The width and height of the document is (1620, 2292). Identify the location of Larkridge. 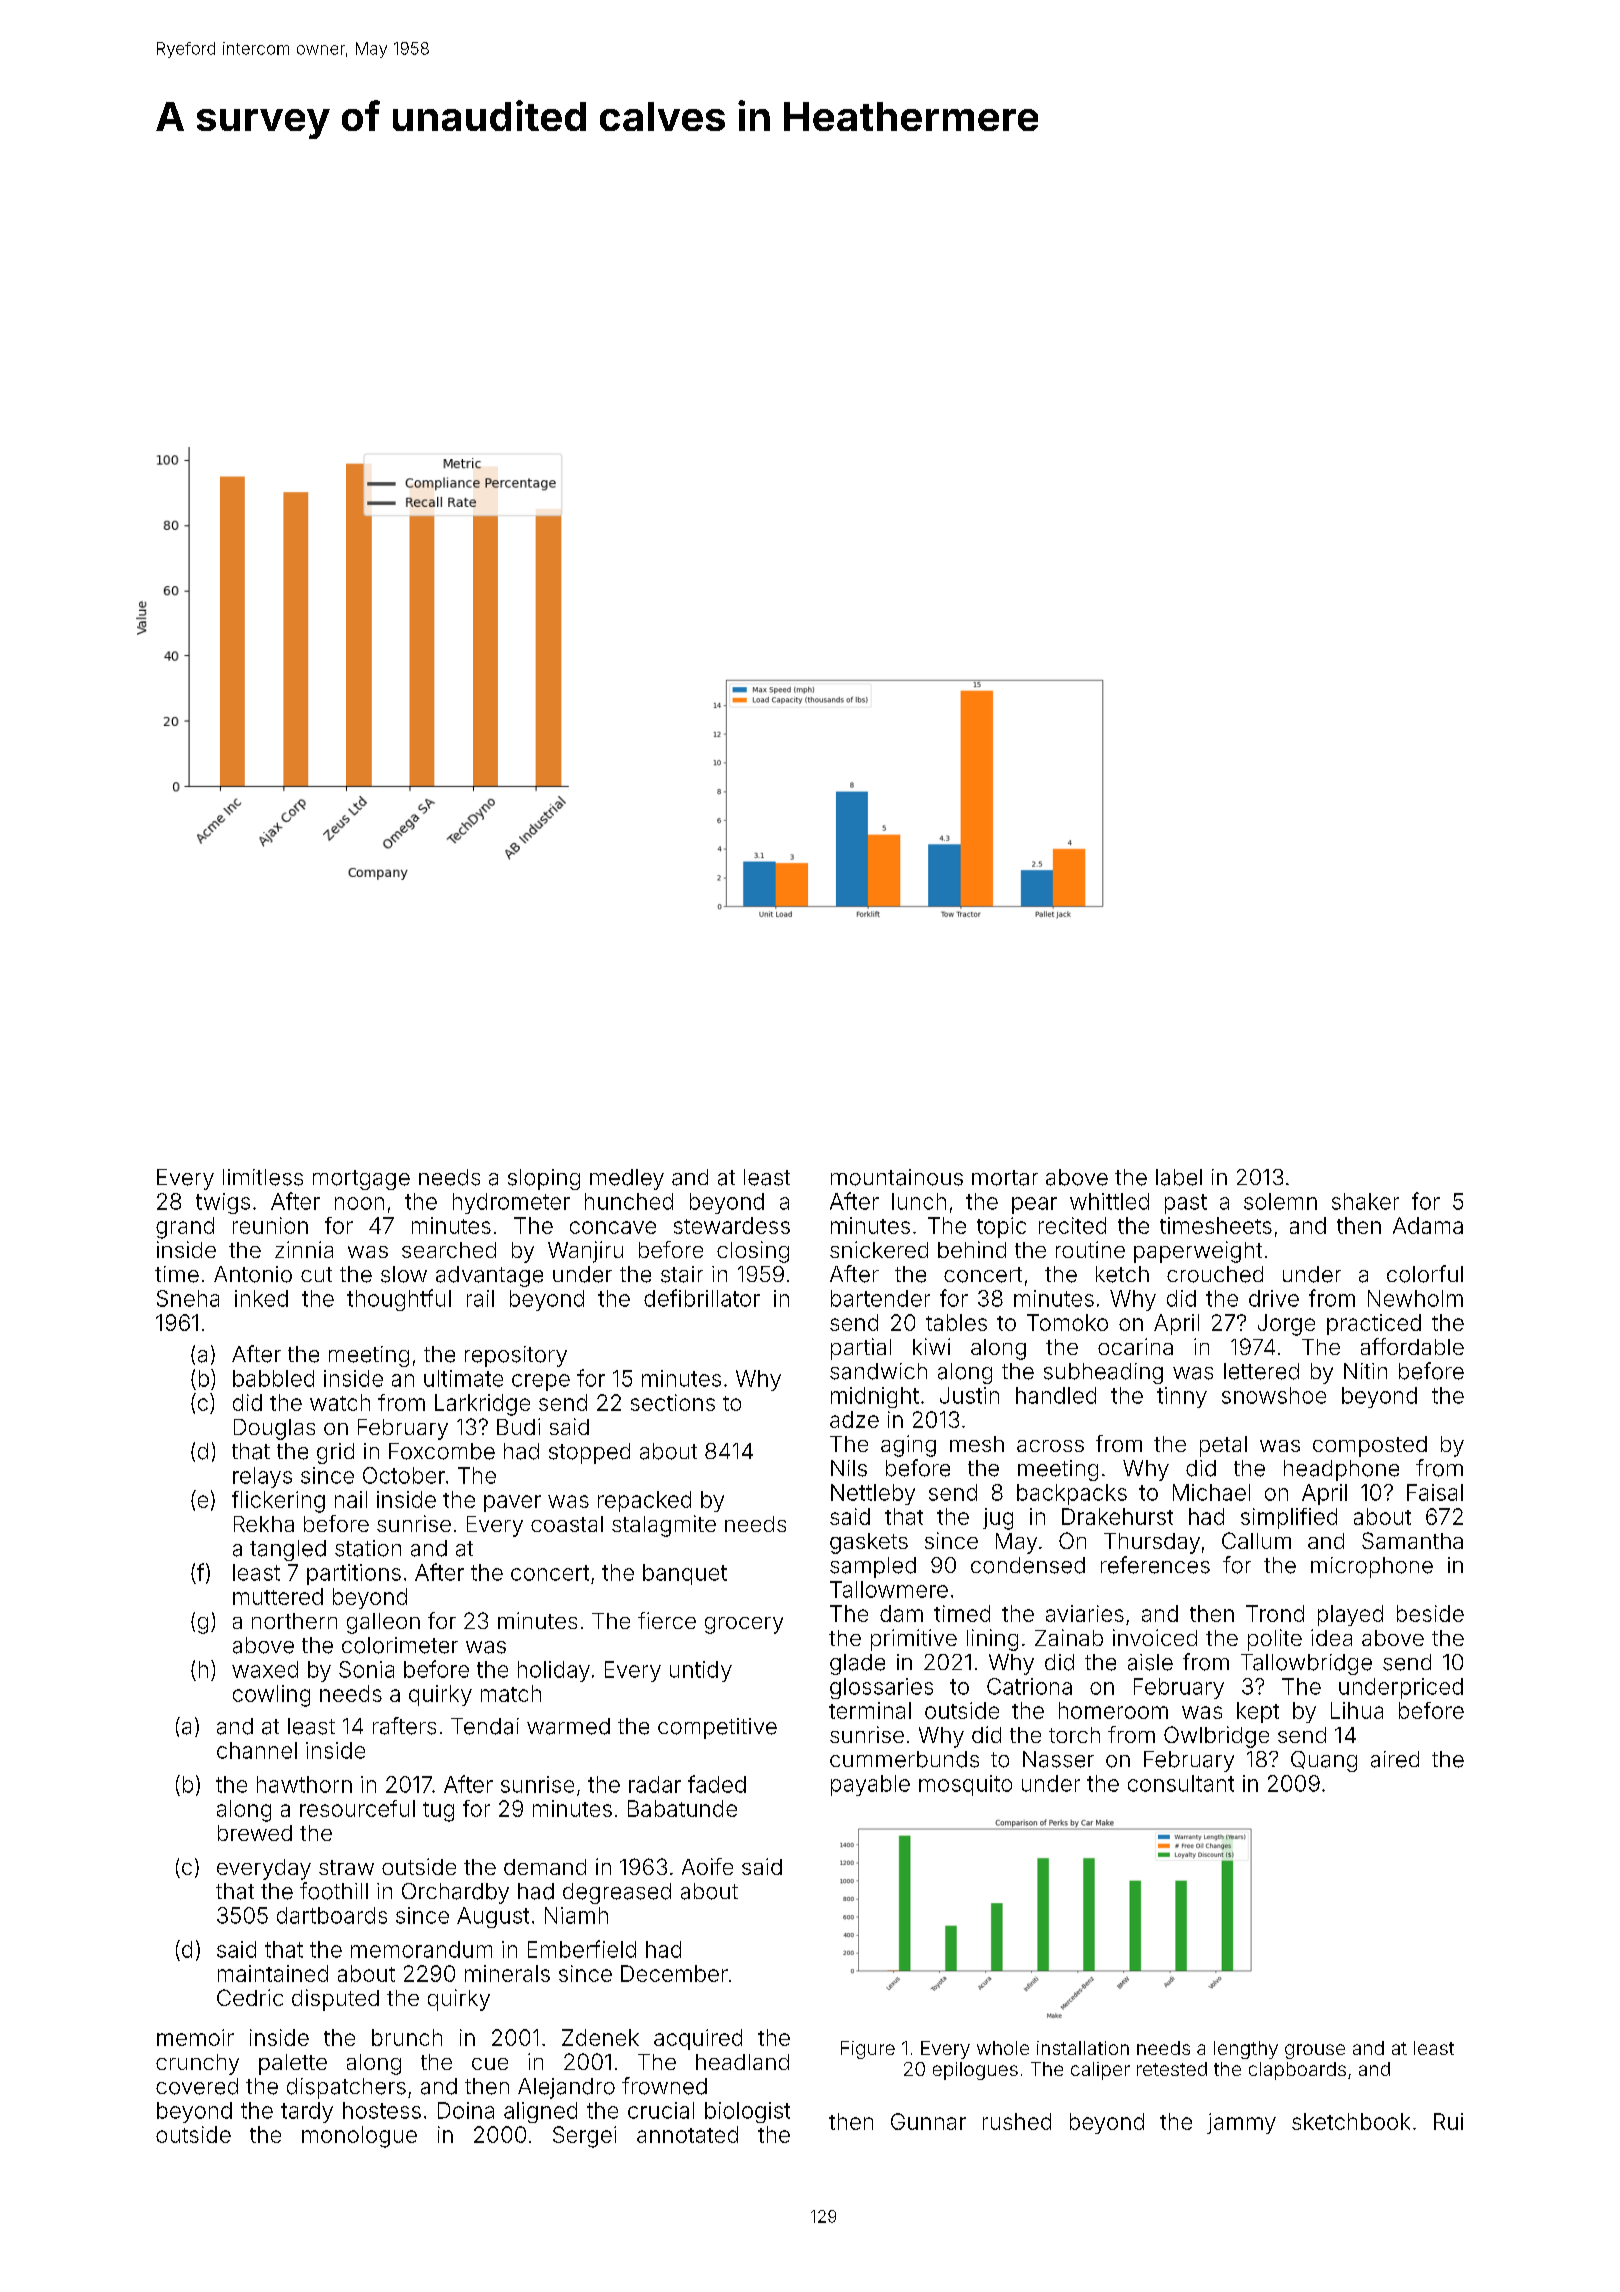
(482, 1405).
